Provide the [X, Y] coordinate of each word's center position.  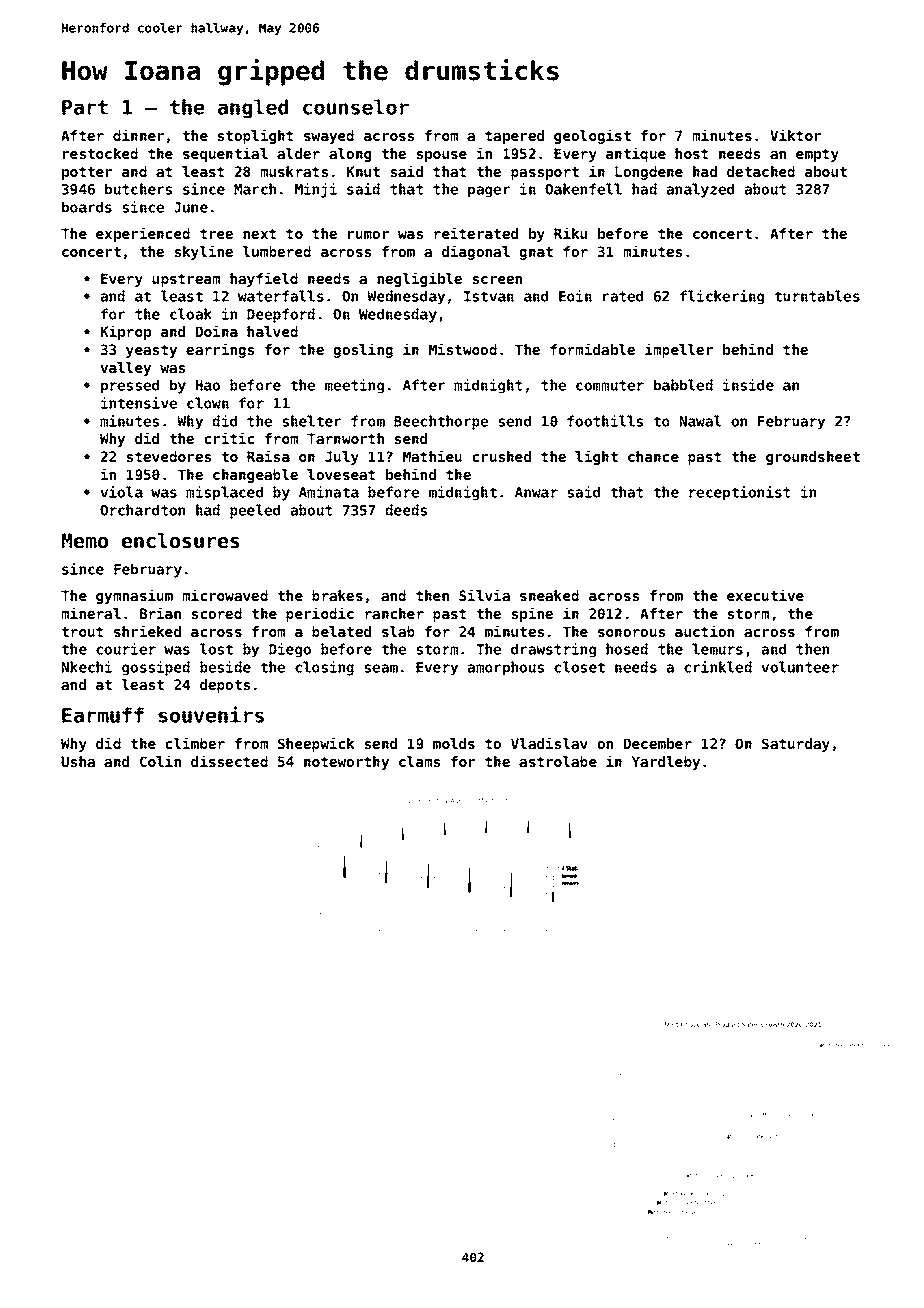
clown [208, 403]
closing [324, 668]
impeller [679, 350]
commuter [610, 385]
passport [545, 173]
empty [817, 155]
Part [85, 107]
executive [765, 595]
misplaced [224, 493]
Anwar [536, 492]
